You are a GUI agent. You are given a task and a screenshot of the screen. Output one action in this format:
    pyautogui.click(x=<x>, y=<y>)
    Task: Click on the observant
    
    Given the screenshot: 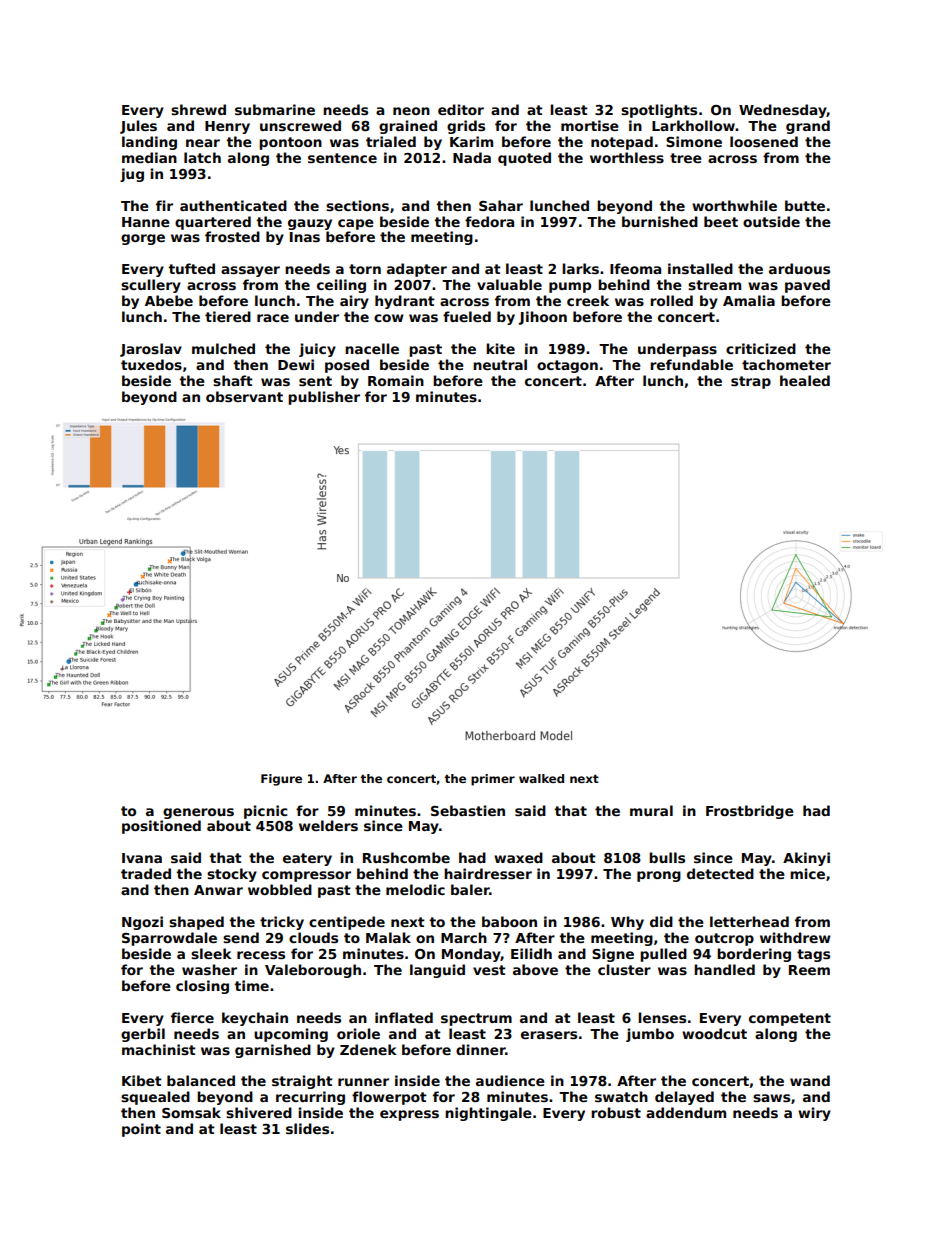 What is the action you would take?
    pyautogui.click(x=244, y=396)
